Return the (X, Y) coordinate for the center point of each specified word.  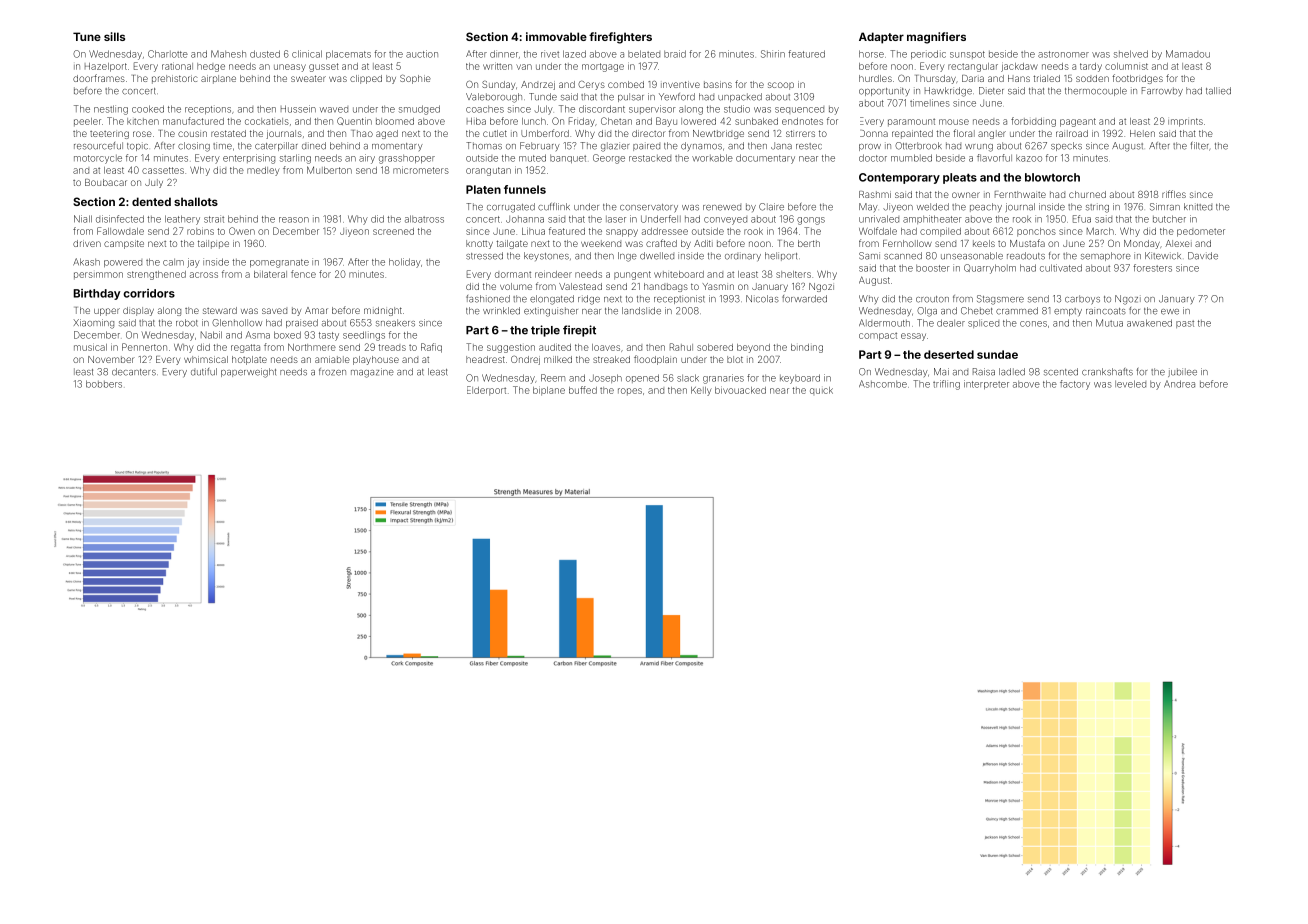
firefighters (620, 38)
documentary (765, 159)
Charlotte (168, 54)
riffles (1174, 194)
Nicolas (762, 299)
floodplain (655, 360)
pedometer (1201, 232)
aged (387, 134)
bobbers (104, 384)
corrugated (511, 208)
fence (303, 274)
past (1185, 324)
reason (294, 220)
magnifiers (936, 38)
